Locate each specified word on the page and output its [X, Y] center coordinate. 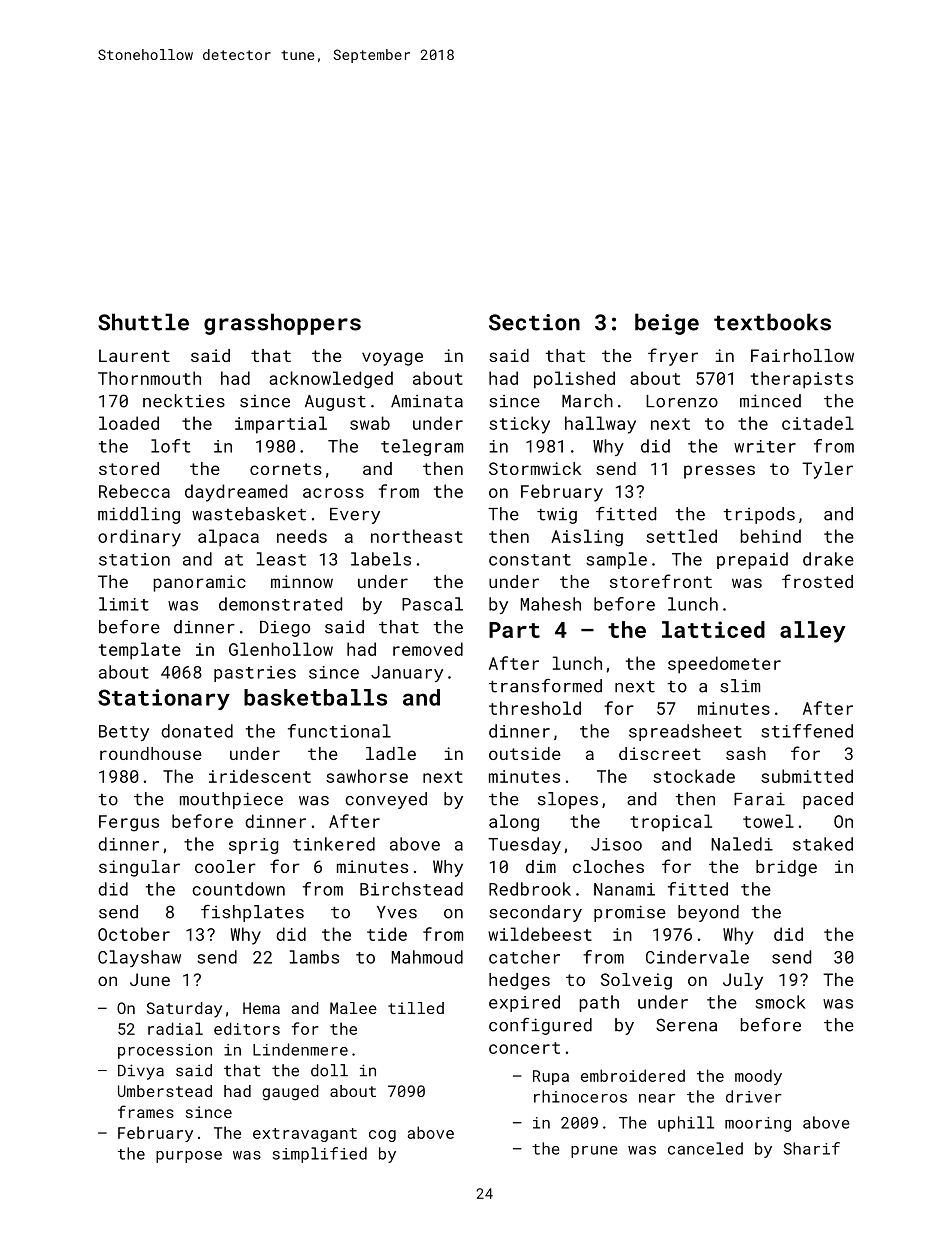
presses [719, 472]
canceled [705, 1148]
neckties [184, 401]
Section [534, 322]
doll [329, 1070]
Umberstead [165, 1091]
